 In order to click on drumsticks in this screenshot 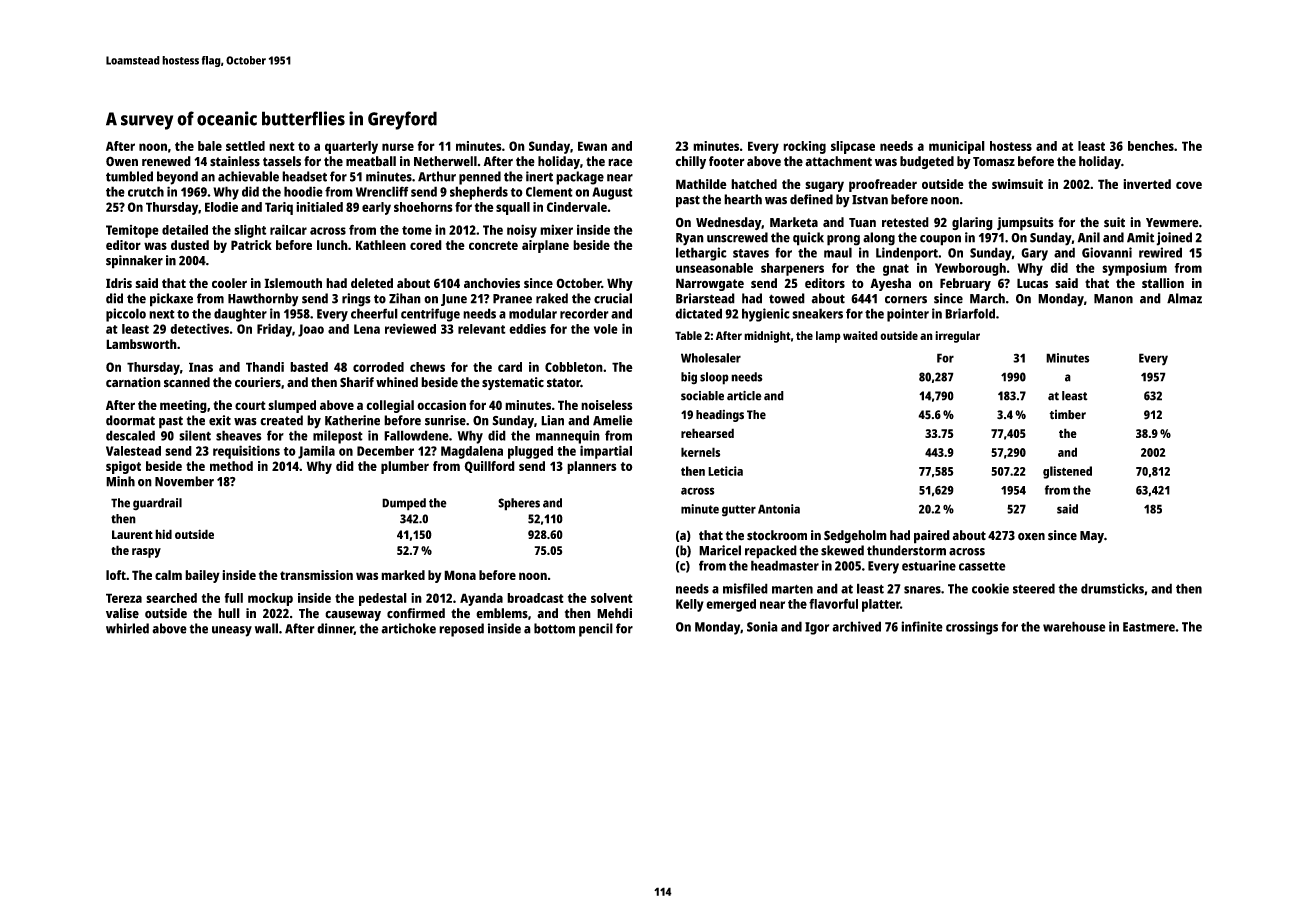, I will do `click(1112, 588)`.
